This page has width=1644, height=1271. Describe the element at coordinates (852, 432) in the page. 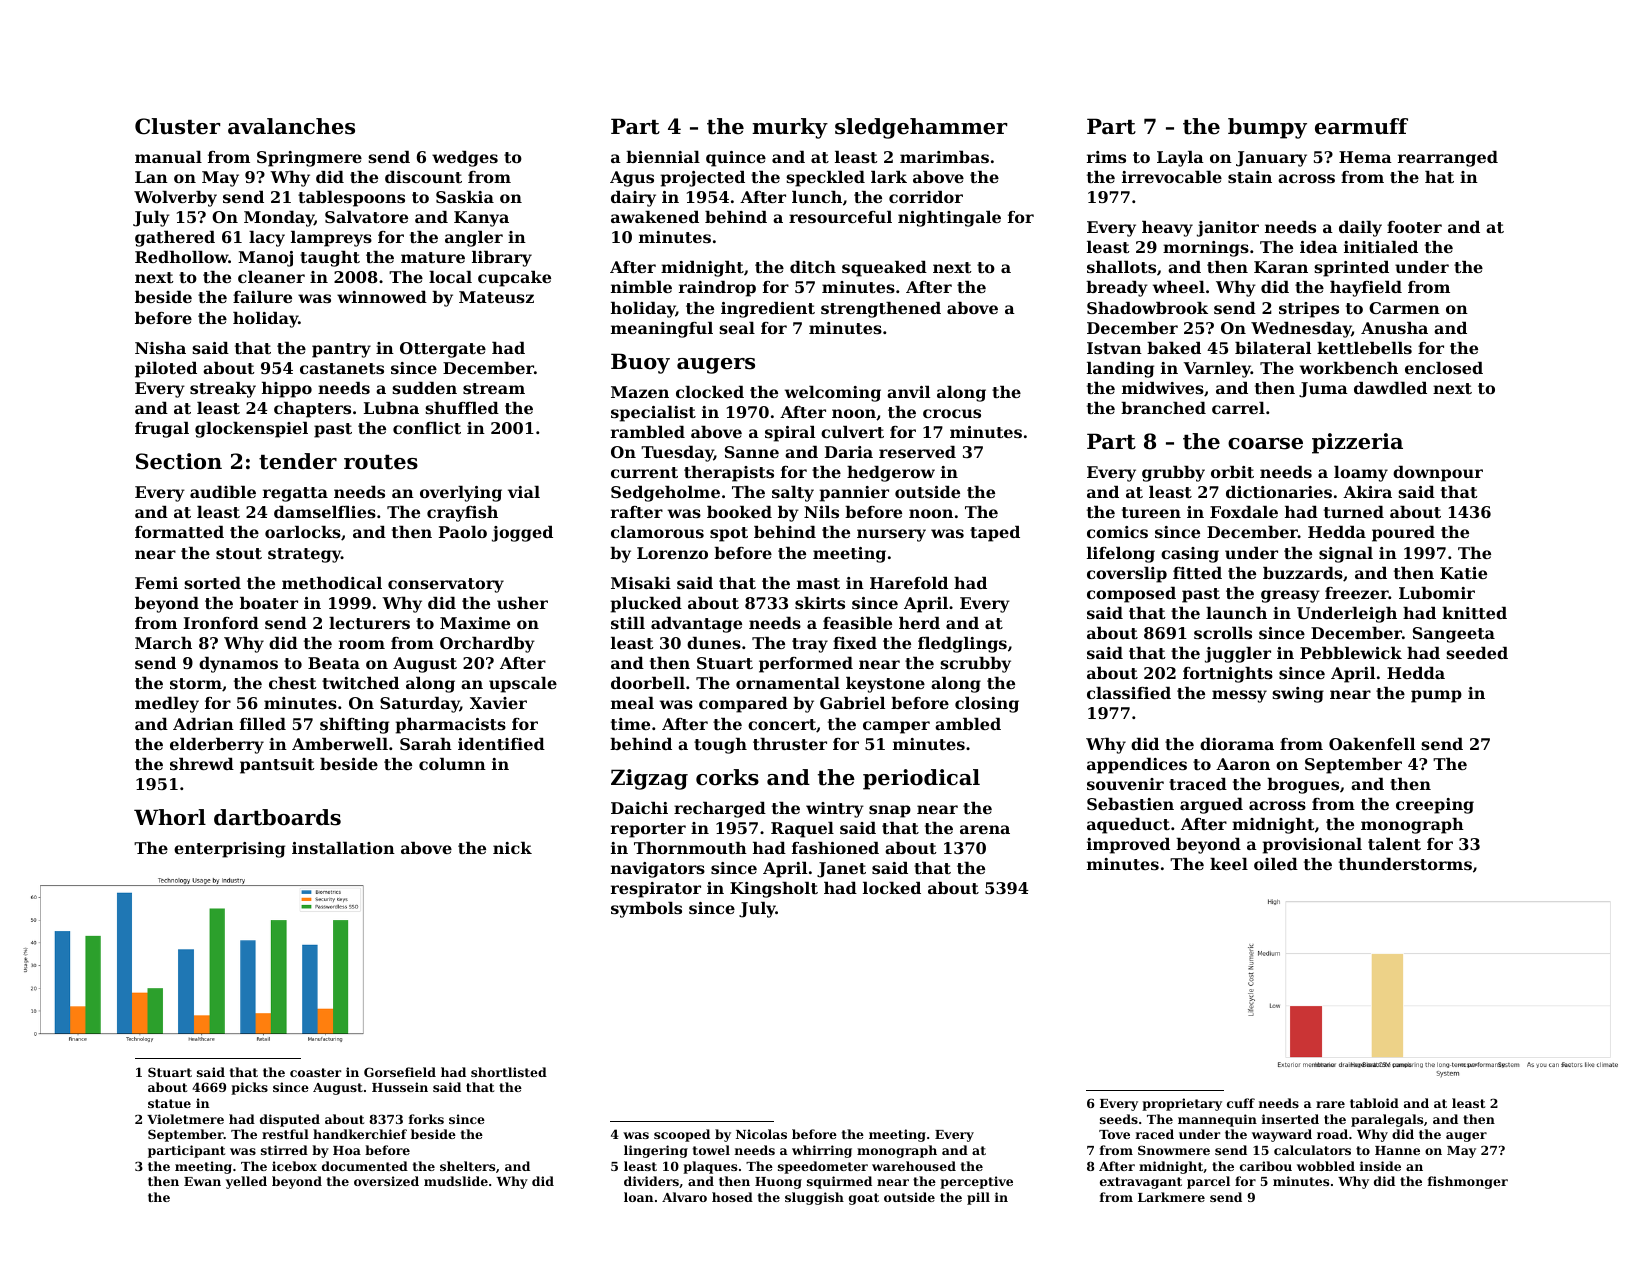

I see `culvert` at that location.
